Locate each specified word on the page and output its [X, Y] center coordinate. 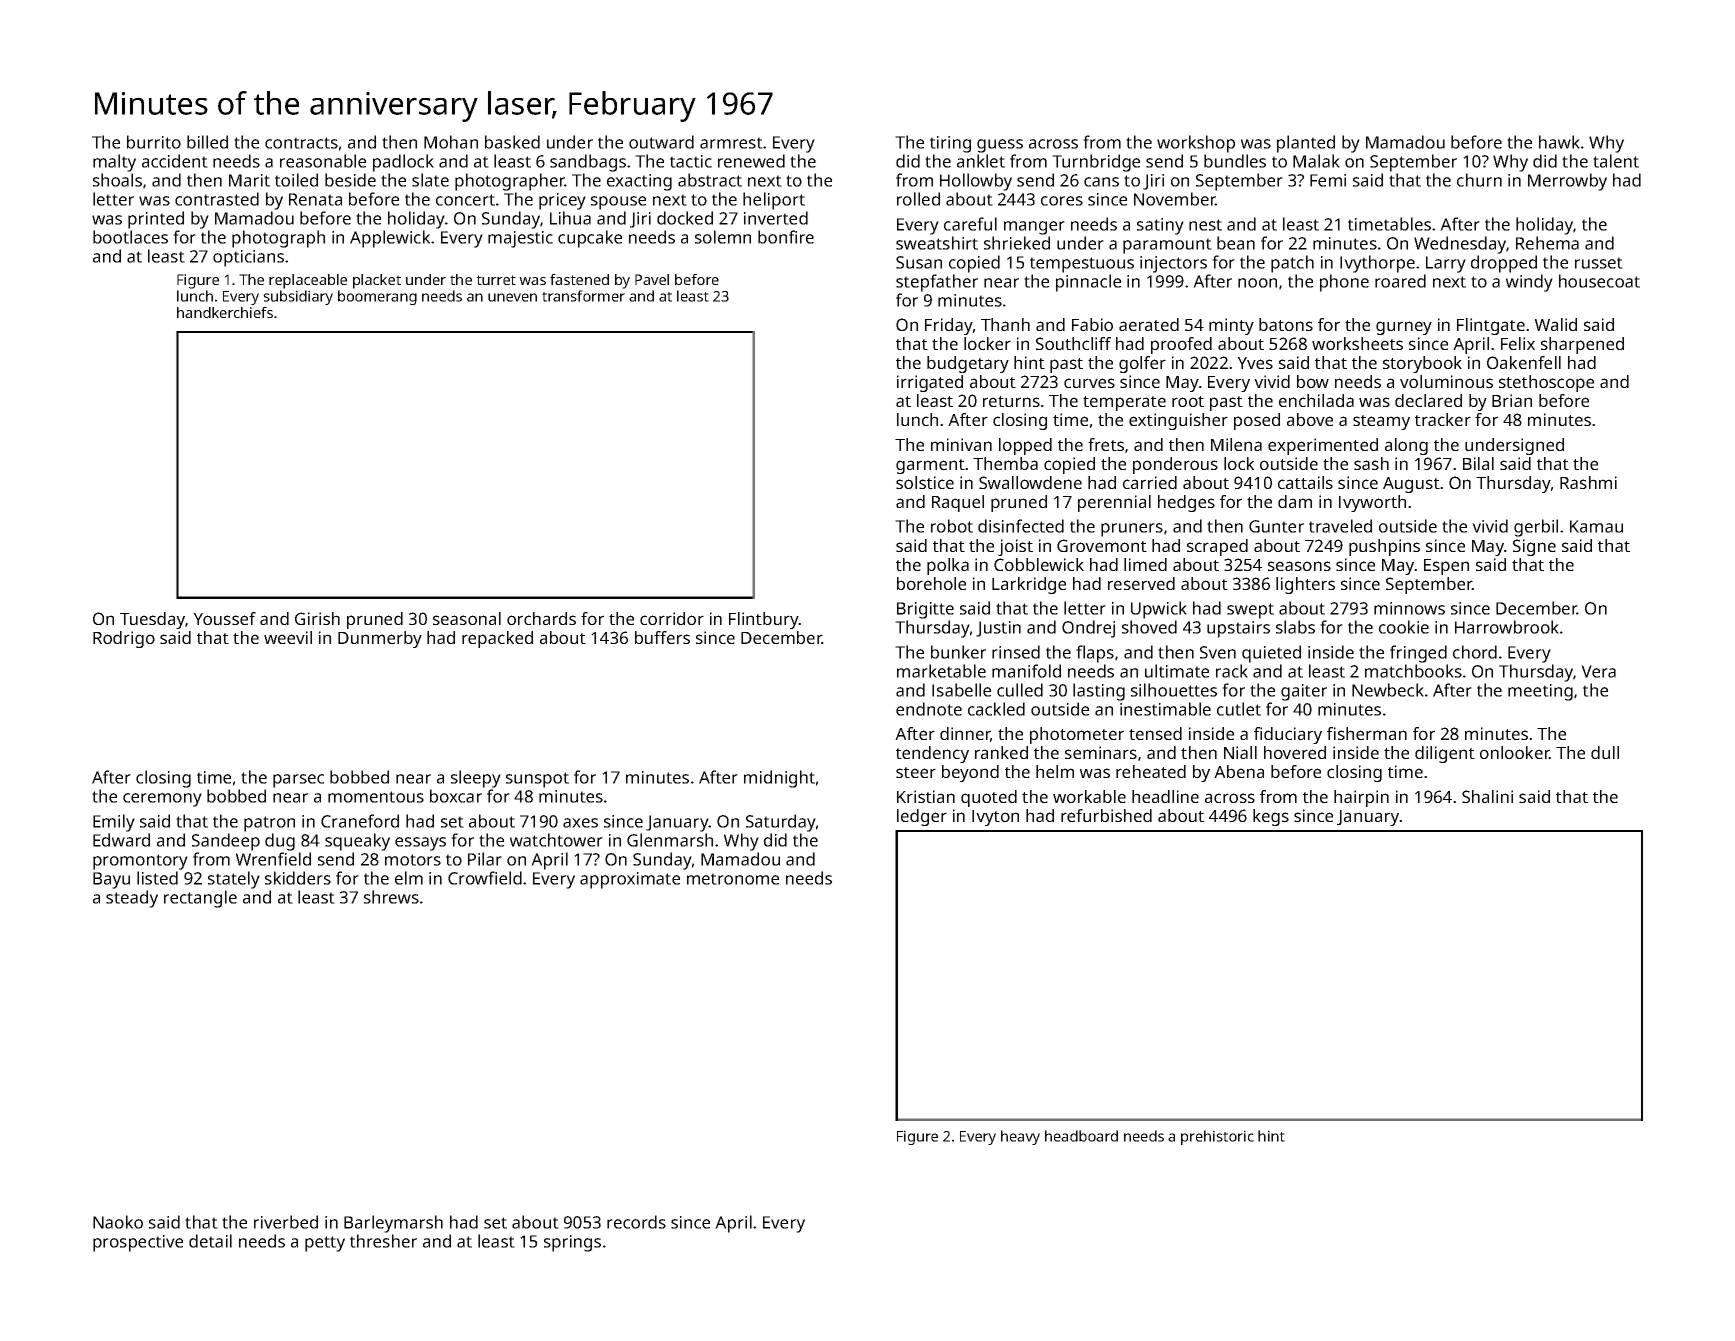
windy [1529, 283]
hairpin [1361, 798]
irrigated [930, 383]
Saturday [781, 823]
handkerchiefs [225, 312]
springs [572, 1243]
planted [1306, 144]
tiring [950, 144]
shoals [117, 180]
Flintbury [764, 620]
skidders [298, 878]
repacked [497, 639]
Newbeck [1388, 690]
